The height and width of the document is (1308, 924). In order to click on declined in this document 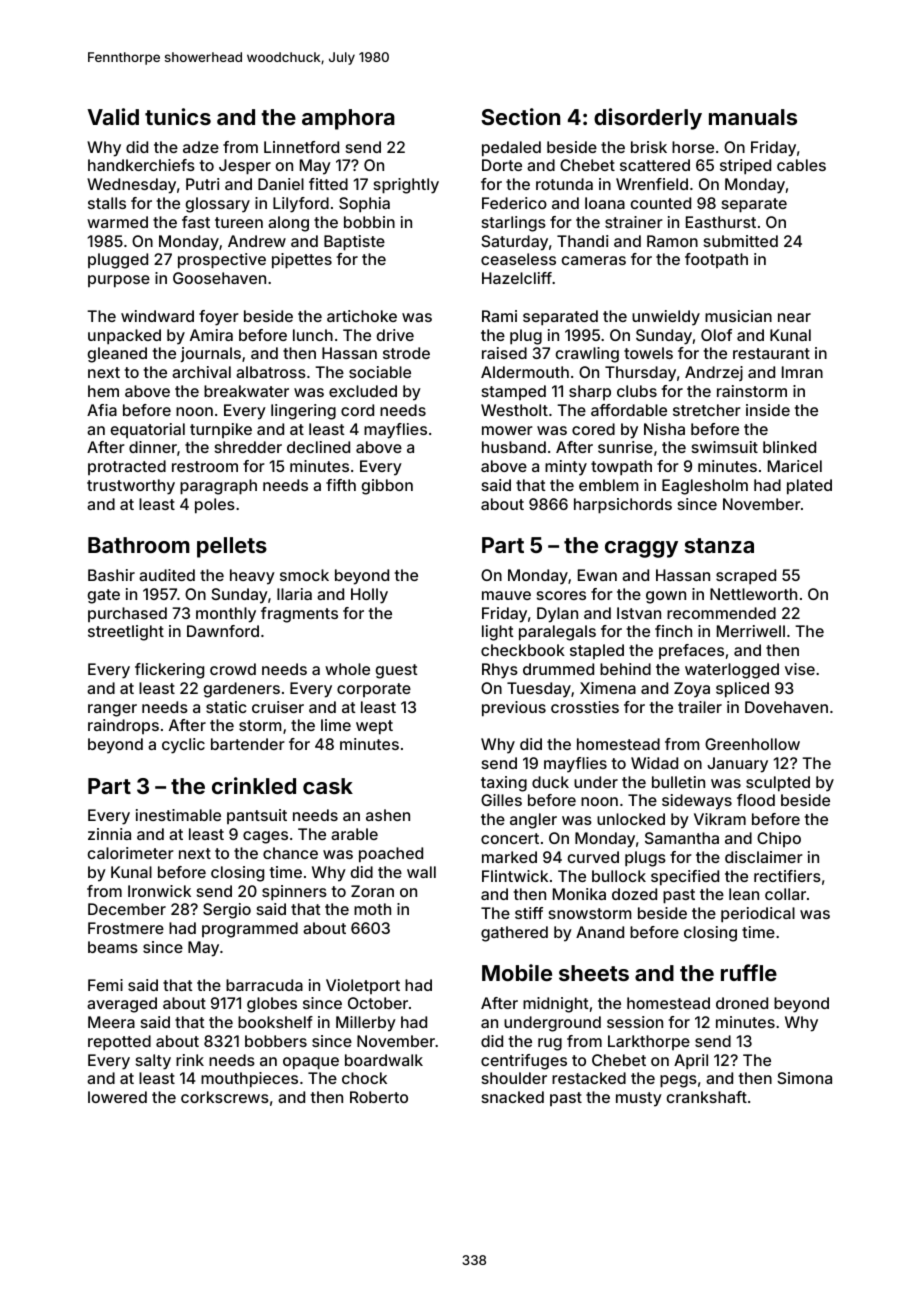, I will do `click(318, 447)`.
